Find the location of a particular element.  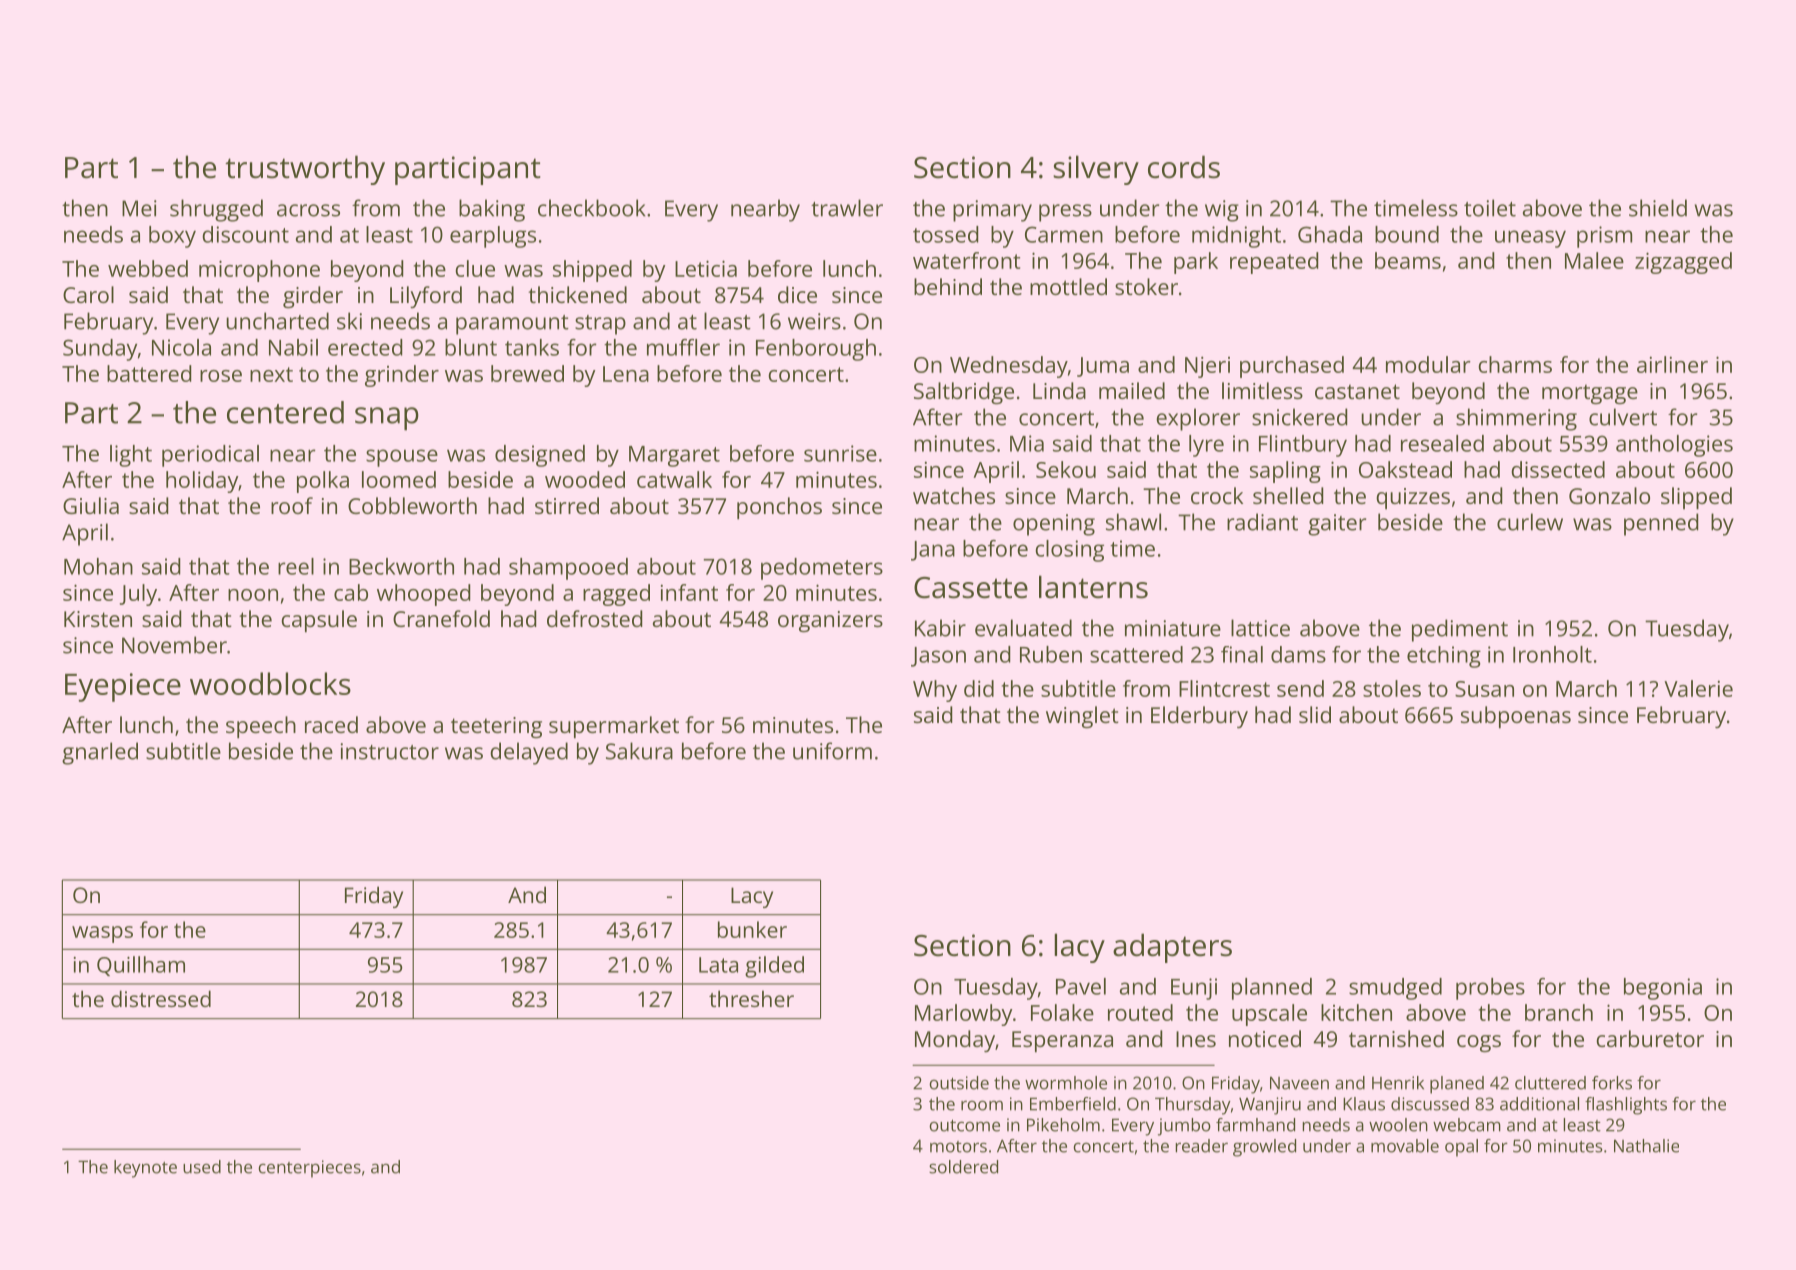

Saltbridge is located at coordinates (964, 393).
